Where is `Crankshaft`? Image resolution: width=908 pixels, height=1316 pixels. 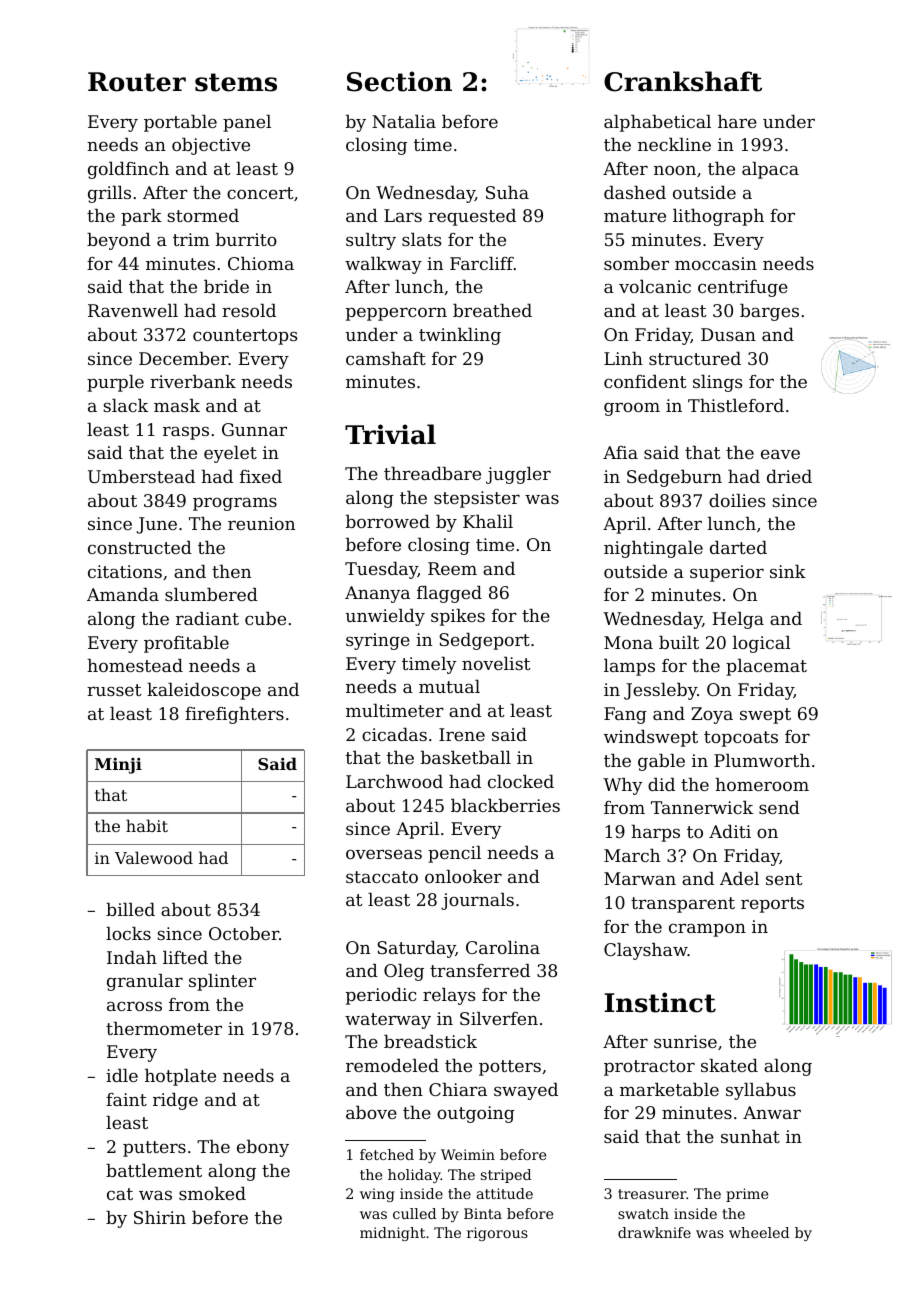 Crankshaft is located at coordinates (683, 81).
